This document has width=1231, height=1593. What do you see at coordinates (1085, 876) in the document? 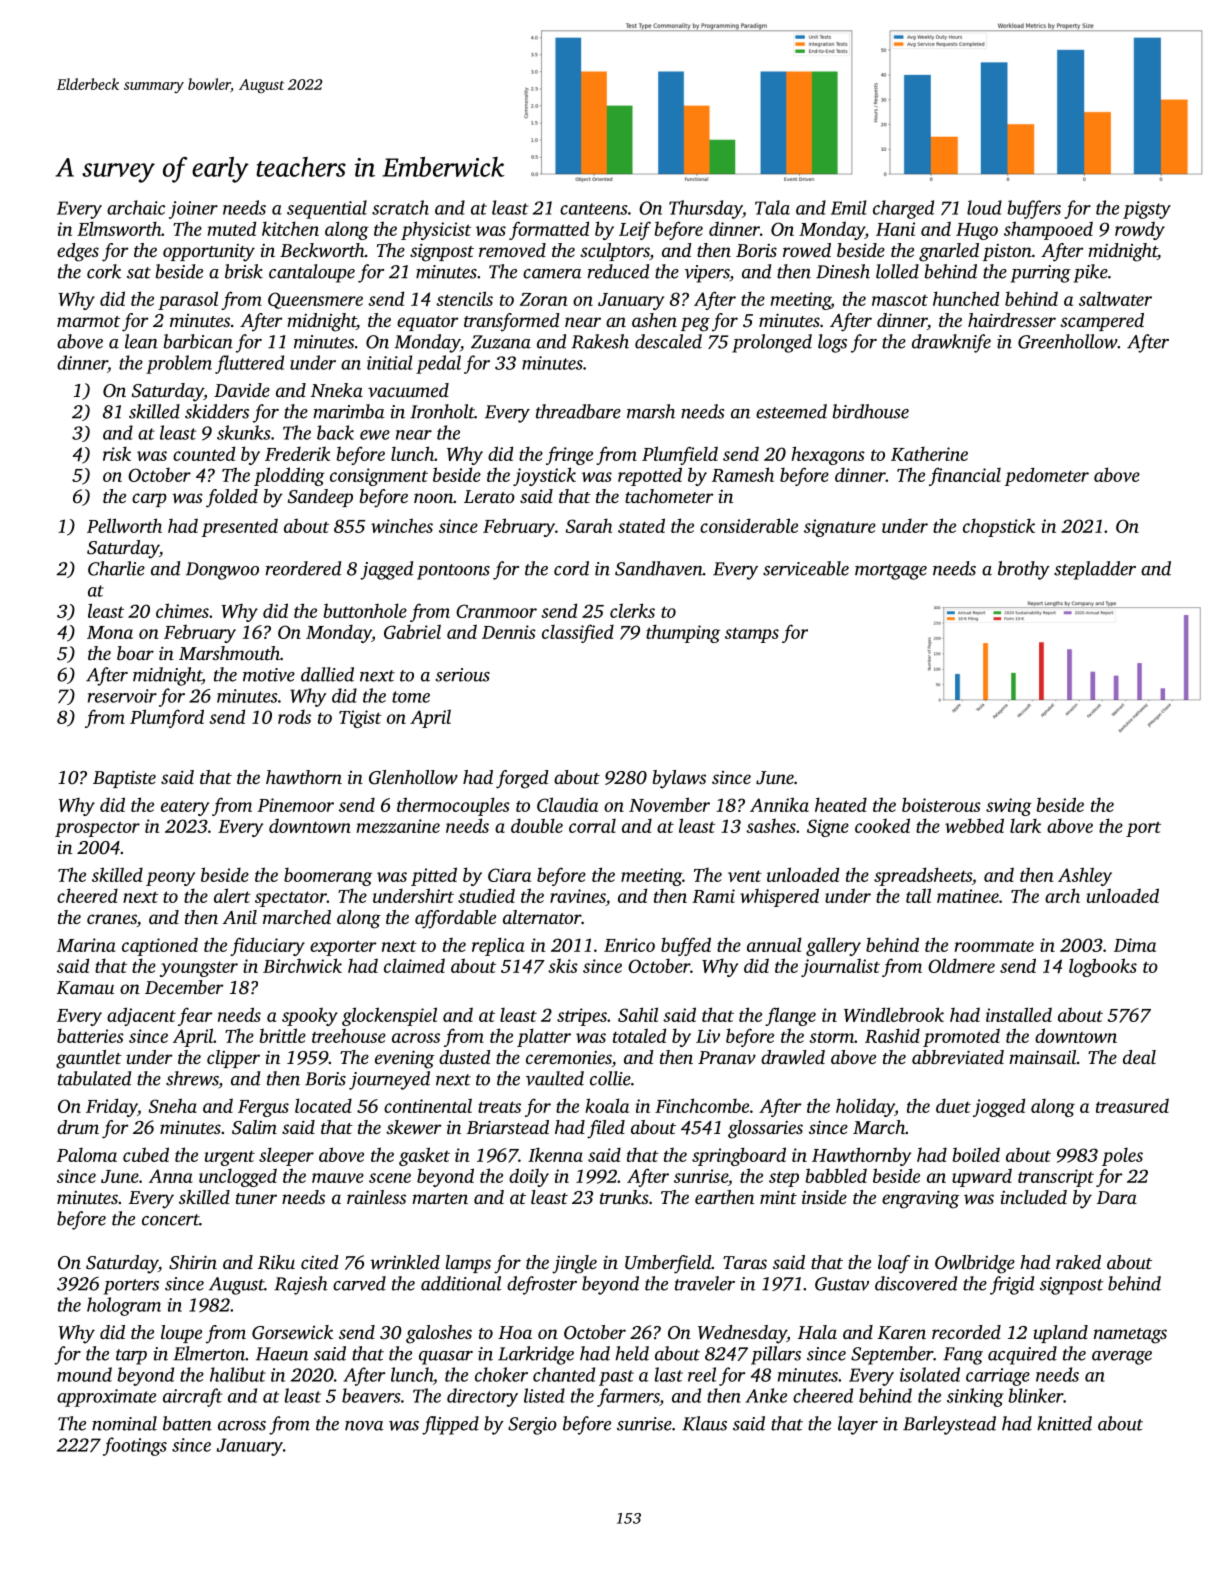
I see `Ashley` at bounding box center [1085, 876].
